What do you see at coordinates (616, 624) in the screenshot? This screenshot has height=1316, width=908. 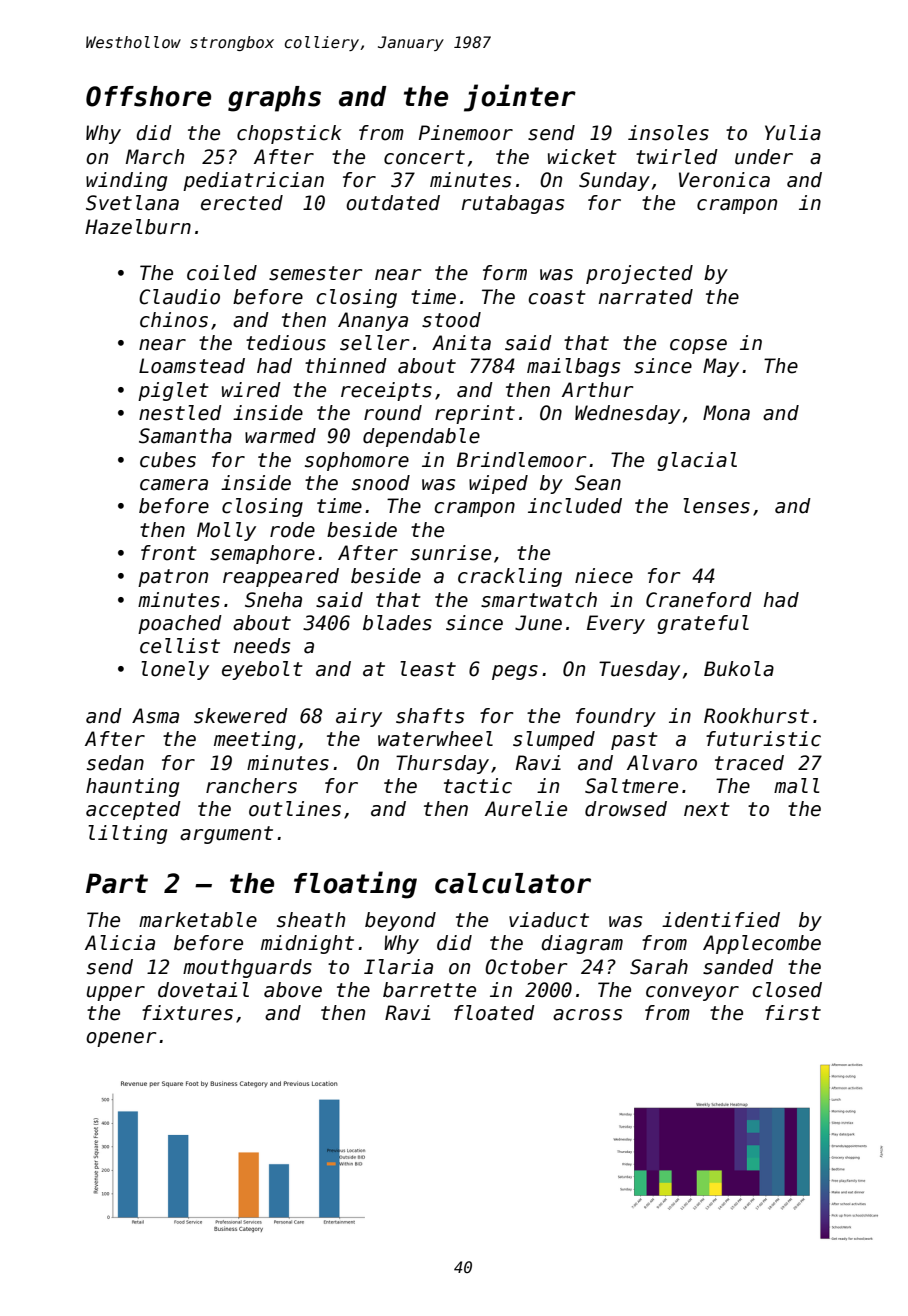 I see `Every` at bounding box center [616, 624].
